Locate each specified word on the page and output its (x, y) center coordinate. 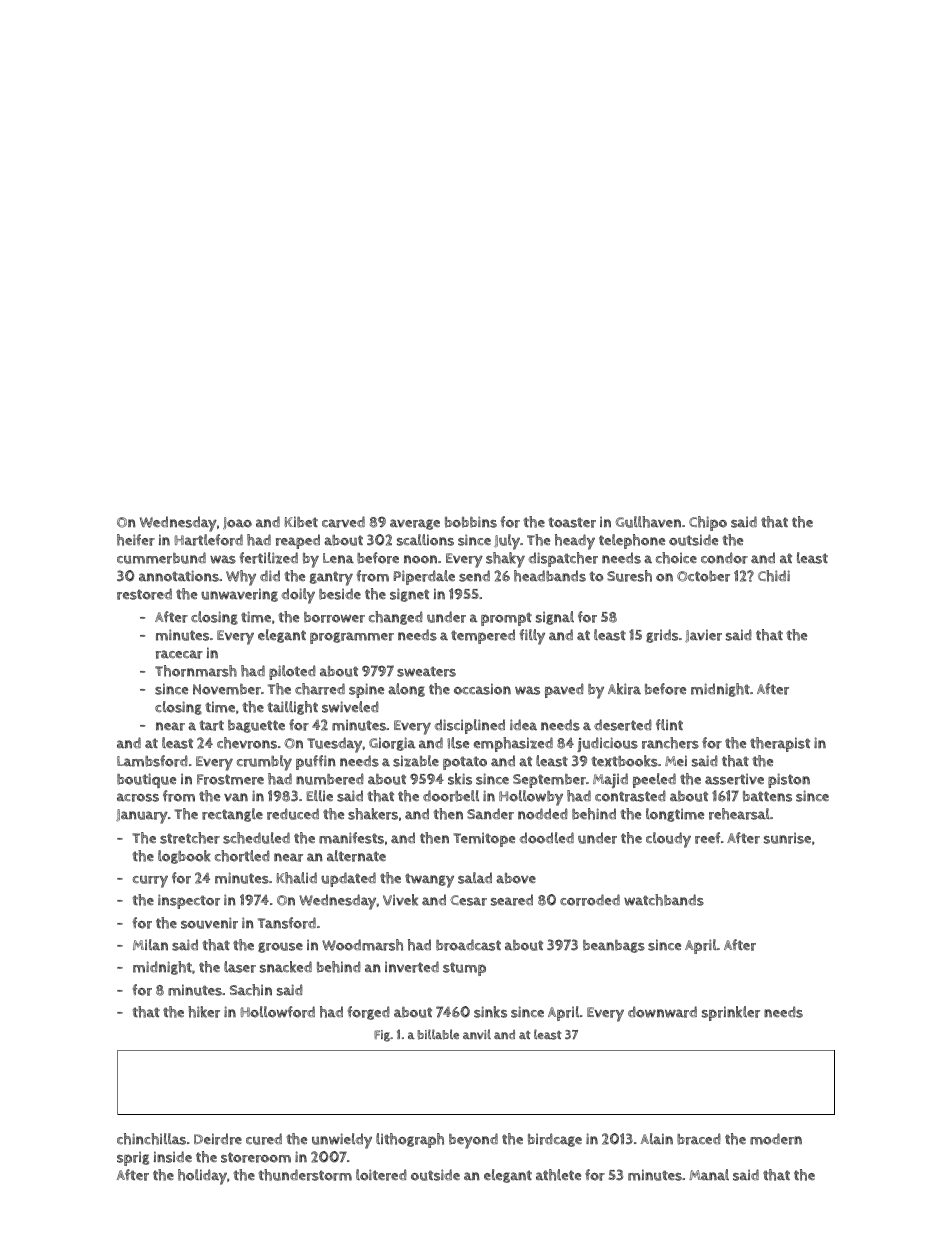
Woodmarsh (362, 945)
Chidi (774, 576)
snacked (286, 967)
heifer (136, 540)
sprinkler (731, 1013)
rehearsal (739, 814)
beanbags (614, 946)
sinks (490, 1012)
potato (465, 763)
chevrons (247, 743)
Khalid (296, 878)
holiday (202, 1177)
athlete (558, 1175)
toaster (572, 522)
